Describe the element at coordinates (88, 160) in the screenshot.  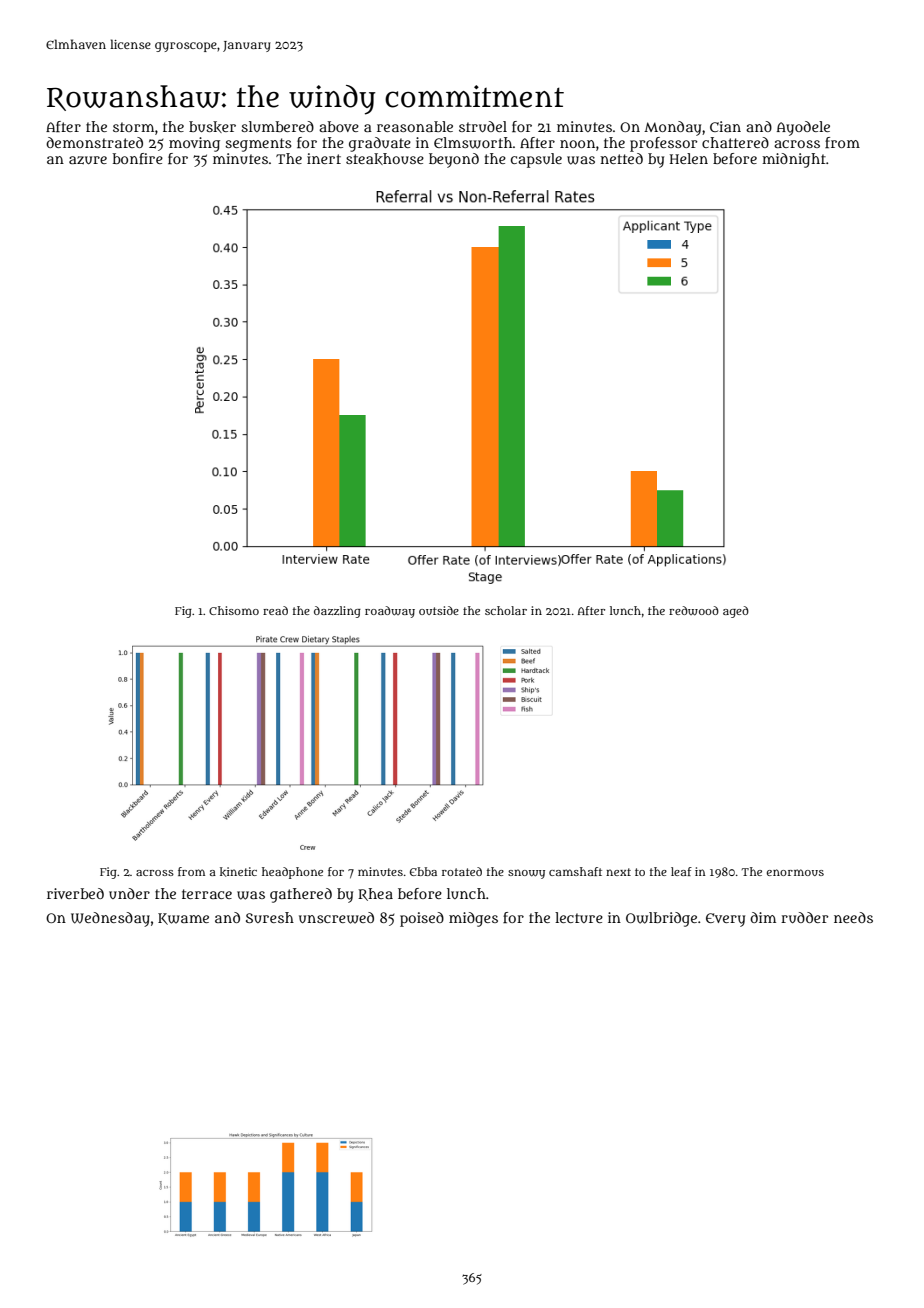
I see `azure` at that location.
